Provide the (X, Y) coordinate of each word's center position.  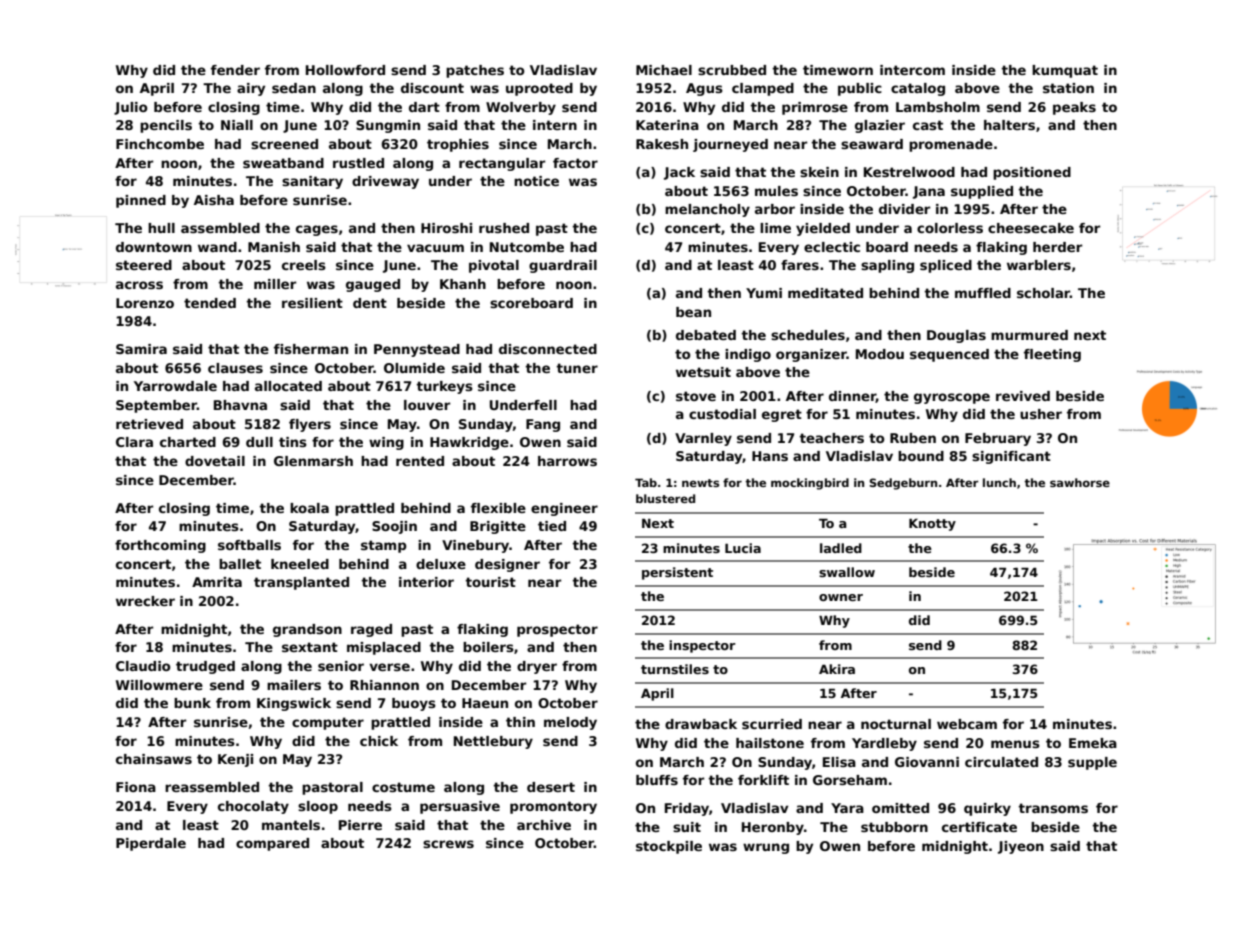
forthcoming (160, 546)
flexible (498, 508)
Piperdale (151, 844)
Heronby (773, 828)
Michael (664, 70)
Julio (131, 108)
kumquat (1065, 71)
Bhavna (240, 405)
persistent (677, 573)
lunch (999, 482)
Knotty (932, 524)
